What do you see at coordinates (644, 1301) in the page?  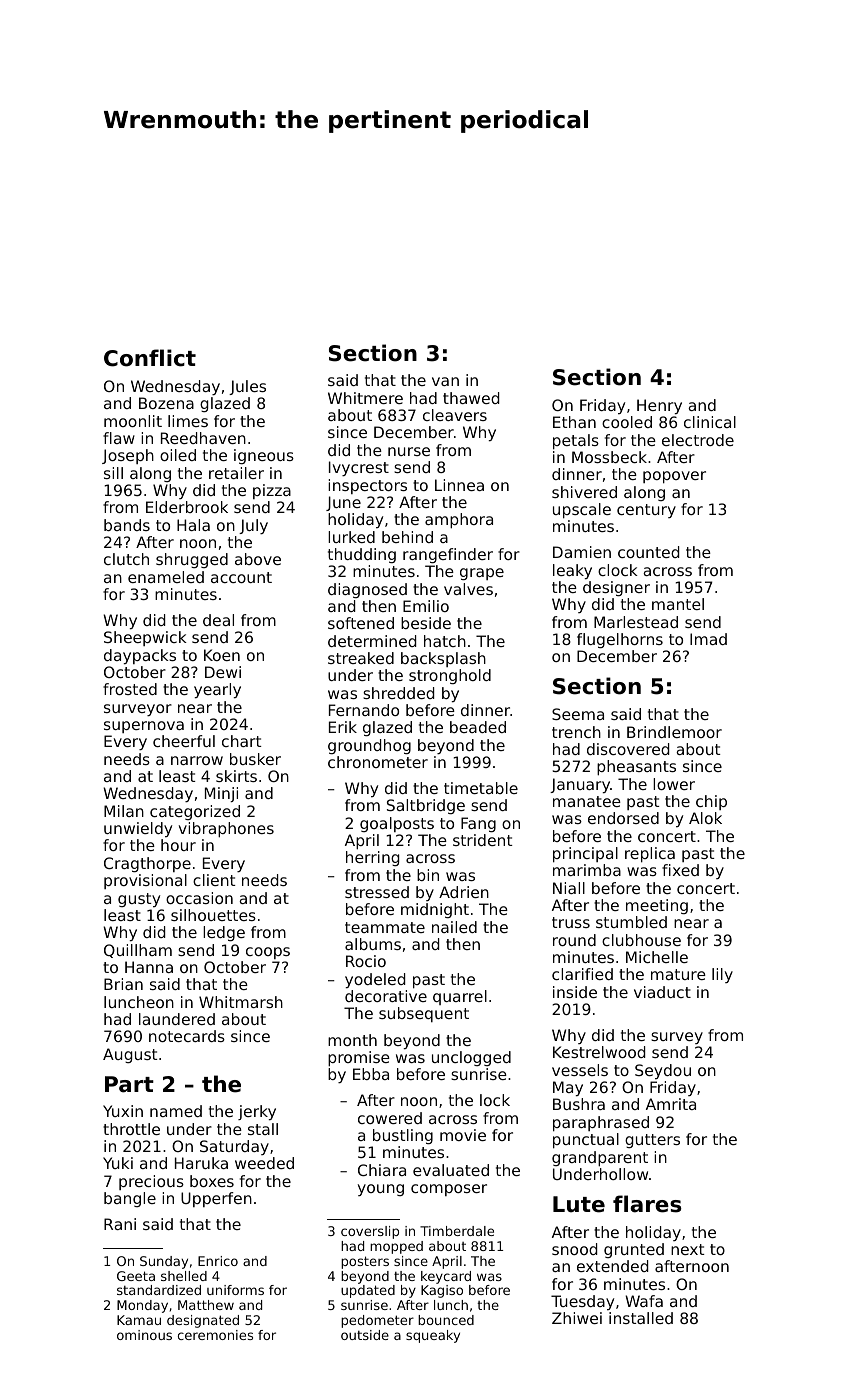 I see `Wafa` at bounding box center [644, 1301].
